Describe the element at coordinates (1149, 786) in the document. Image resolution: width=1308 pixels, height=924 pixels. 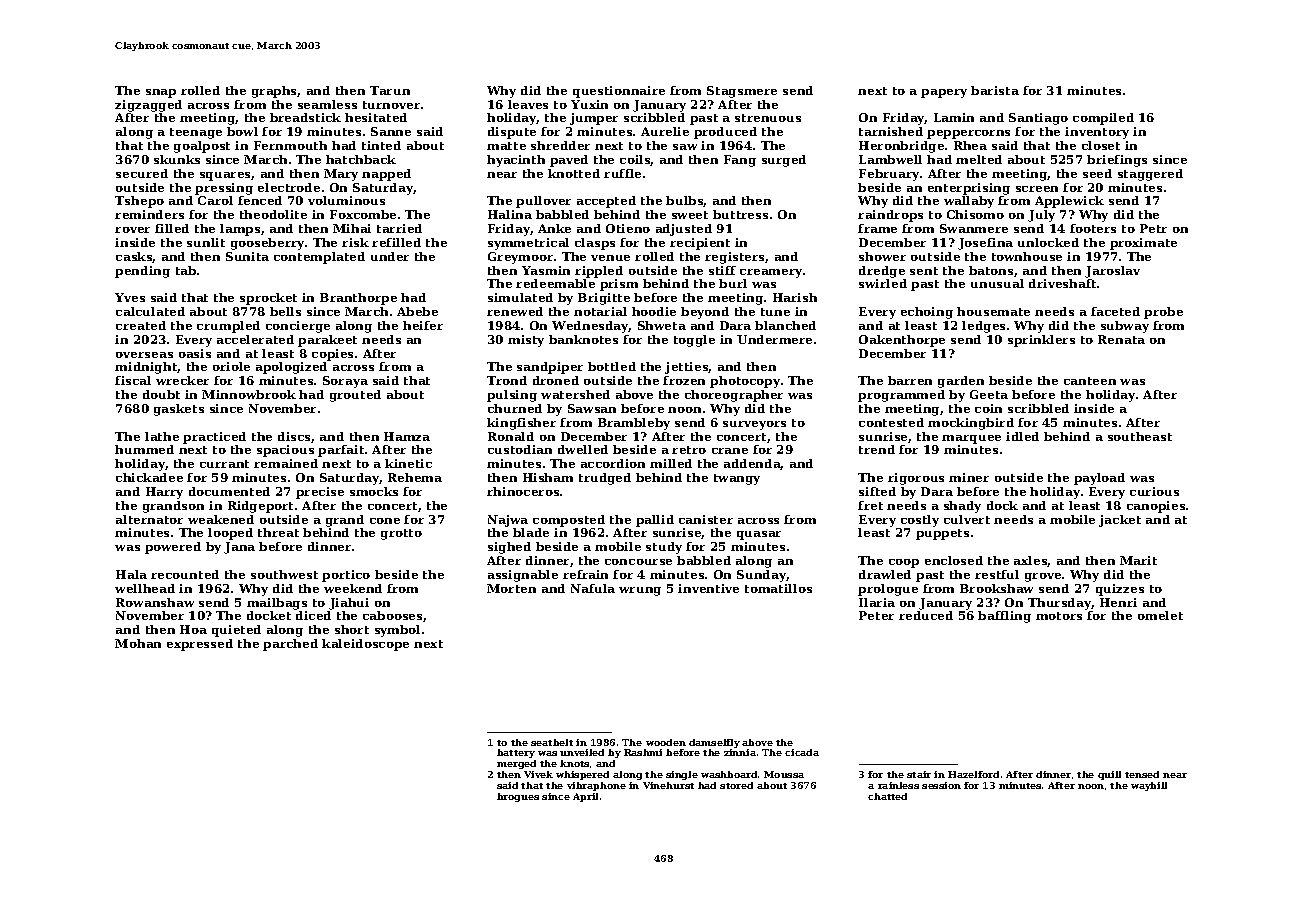
I see `waybill` at that location.
